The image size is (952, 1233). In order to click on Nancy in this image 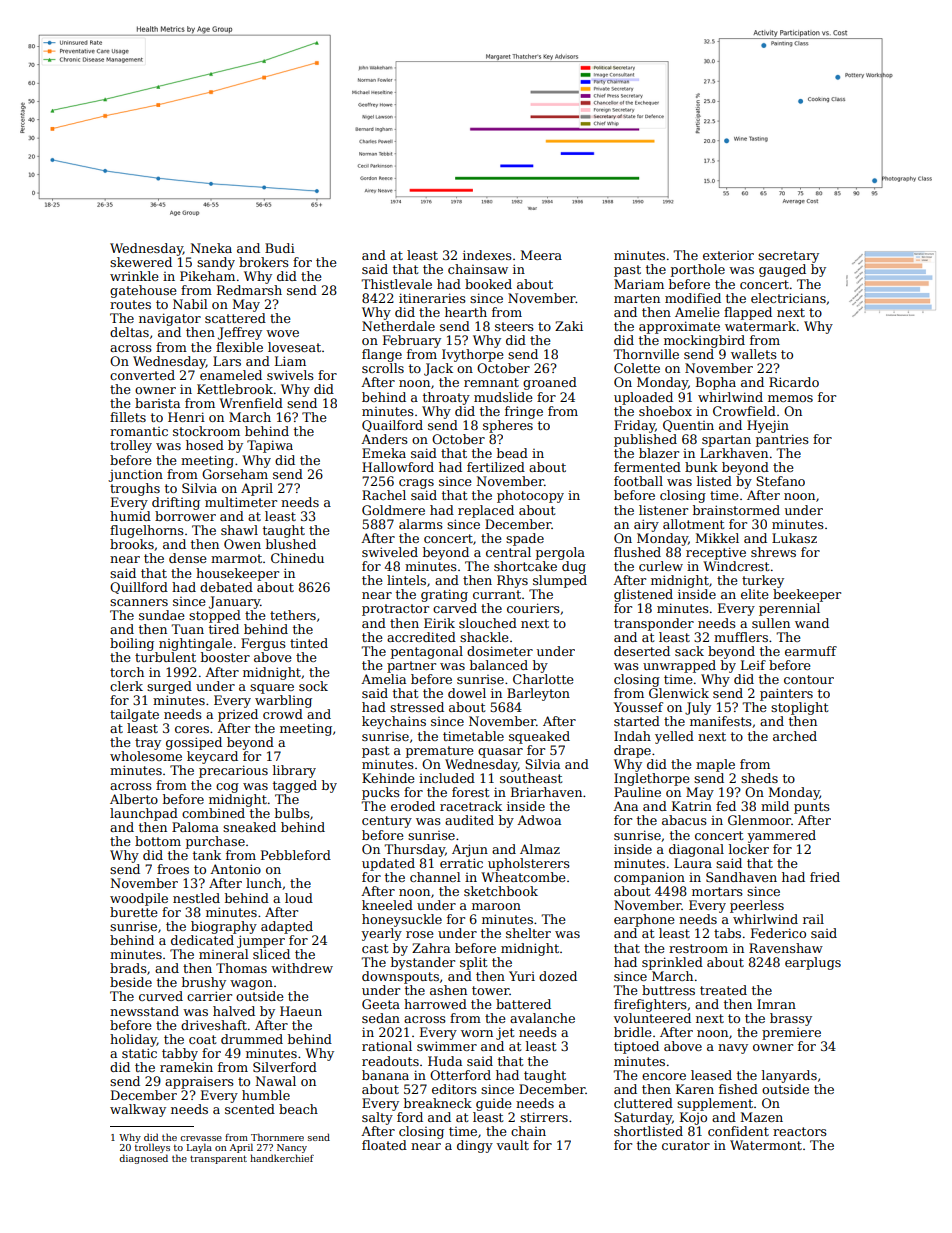, I will do `click(292, 1148)`.
